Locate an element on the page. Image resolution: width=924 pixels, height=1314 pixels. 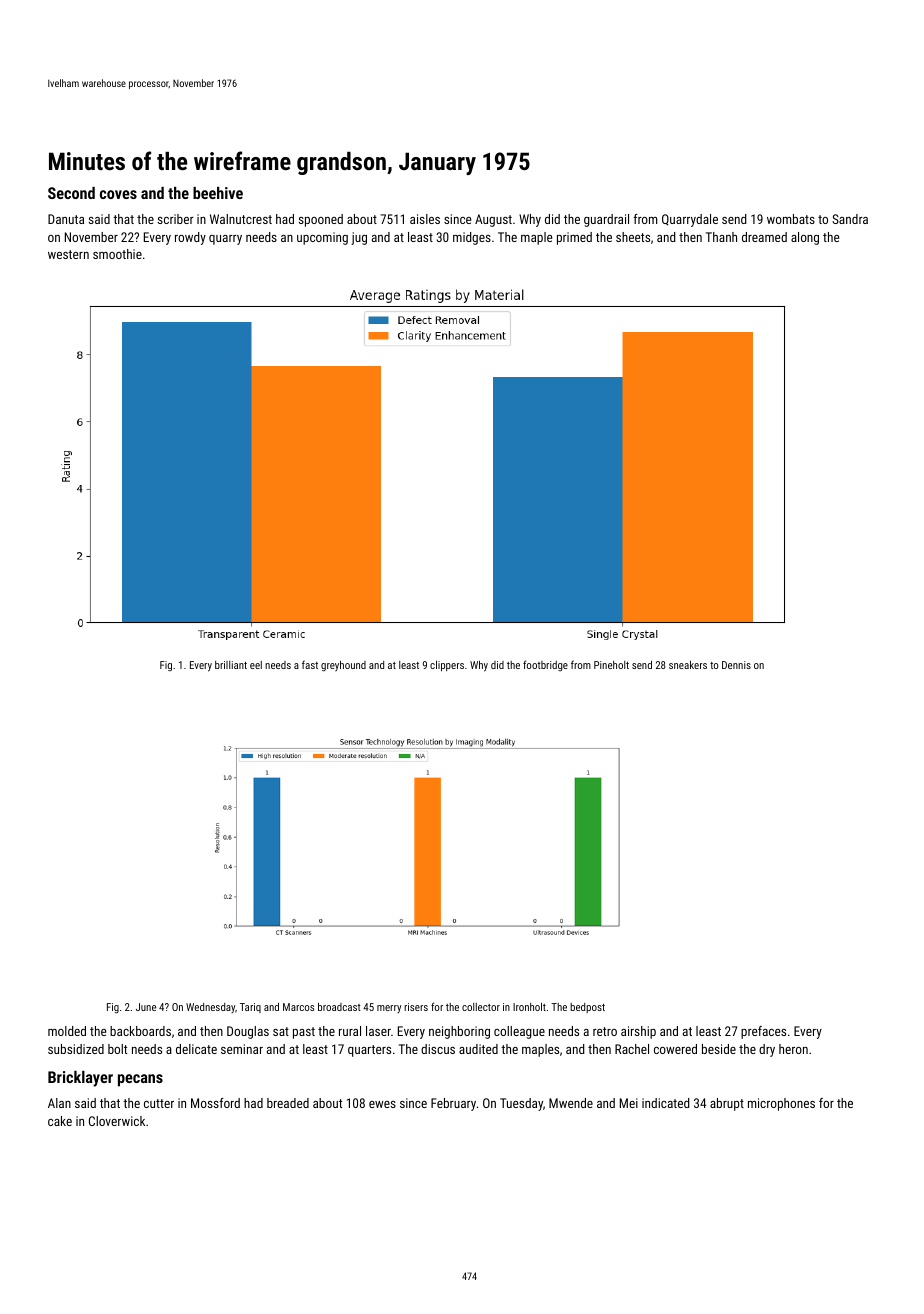
sheets is located at coordinates (633, 237).
